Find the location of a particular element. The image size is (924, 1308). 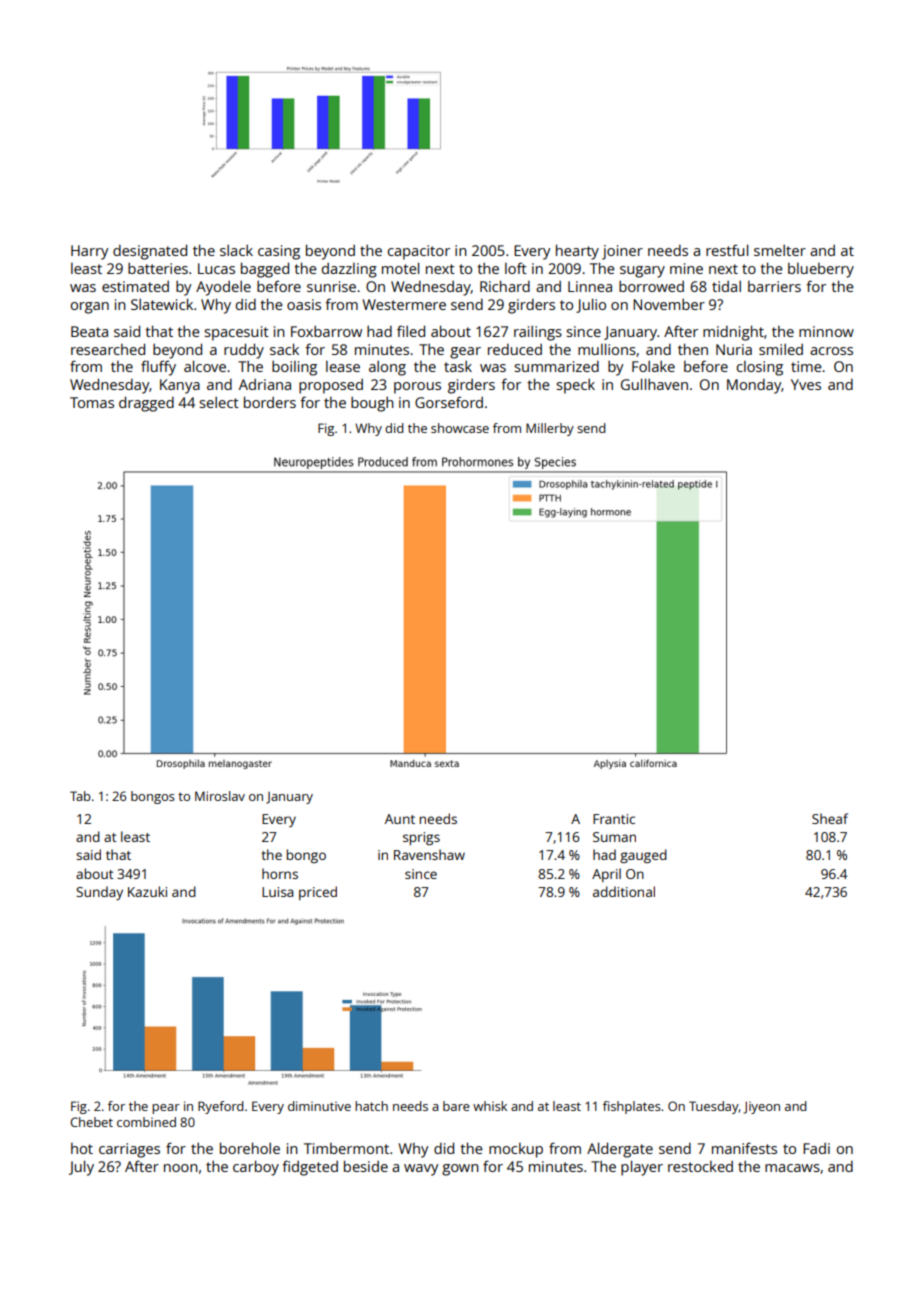

Luisa is located at coordinates (278, 892).
